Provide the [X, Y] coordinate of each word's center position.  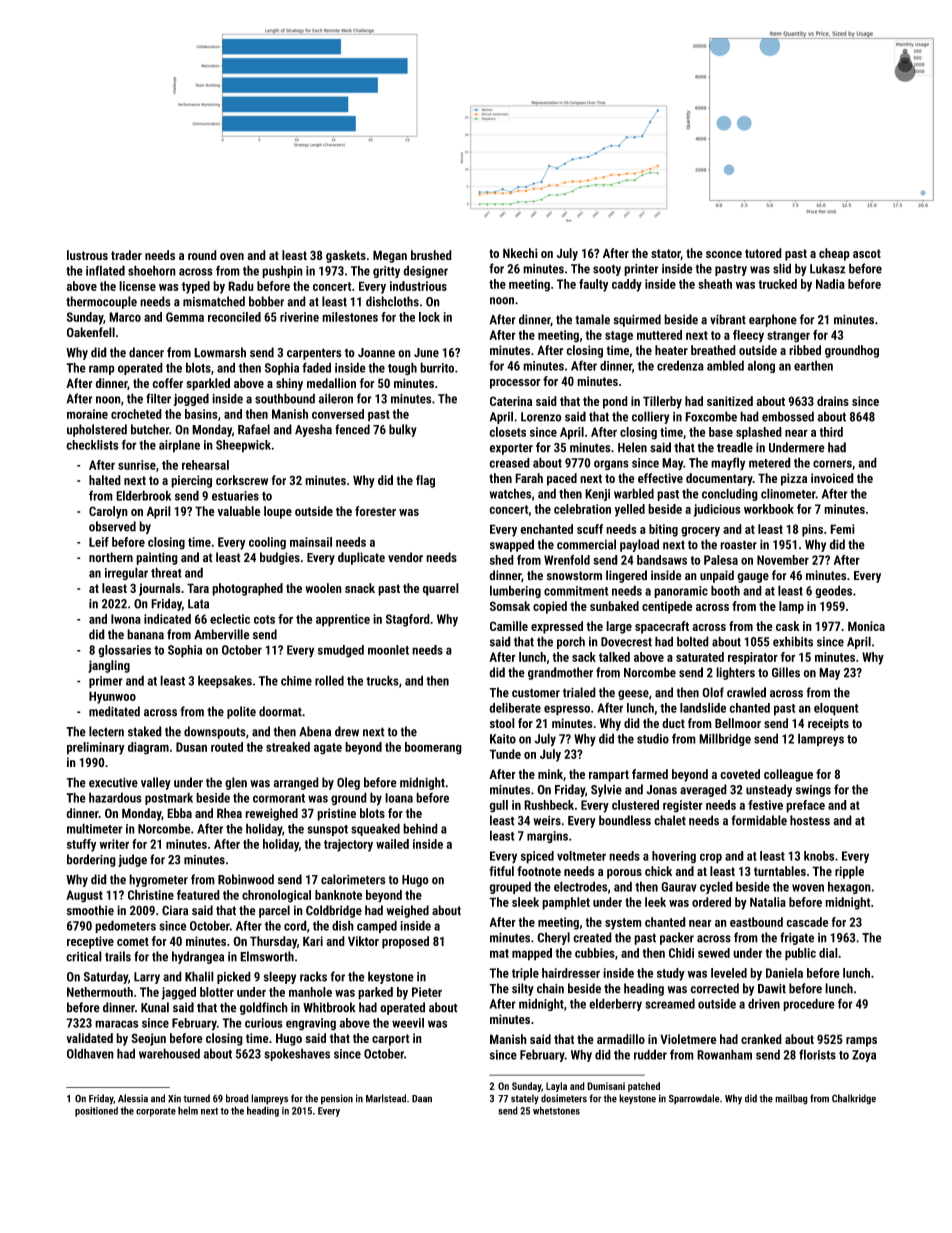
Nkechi [520, 253]
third [831, 432]
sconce [724, 254]
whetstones [556, 1110]
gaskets [346, 256]
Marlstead [386, 1098]
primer [106, 682]
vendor [405, 557]
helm [188, 1110]
